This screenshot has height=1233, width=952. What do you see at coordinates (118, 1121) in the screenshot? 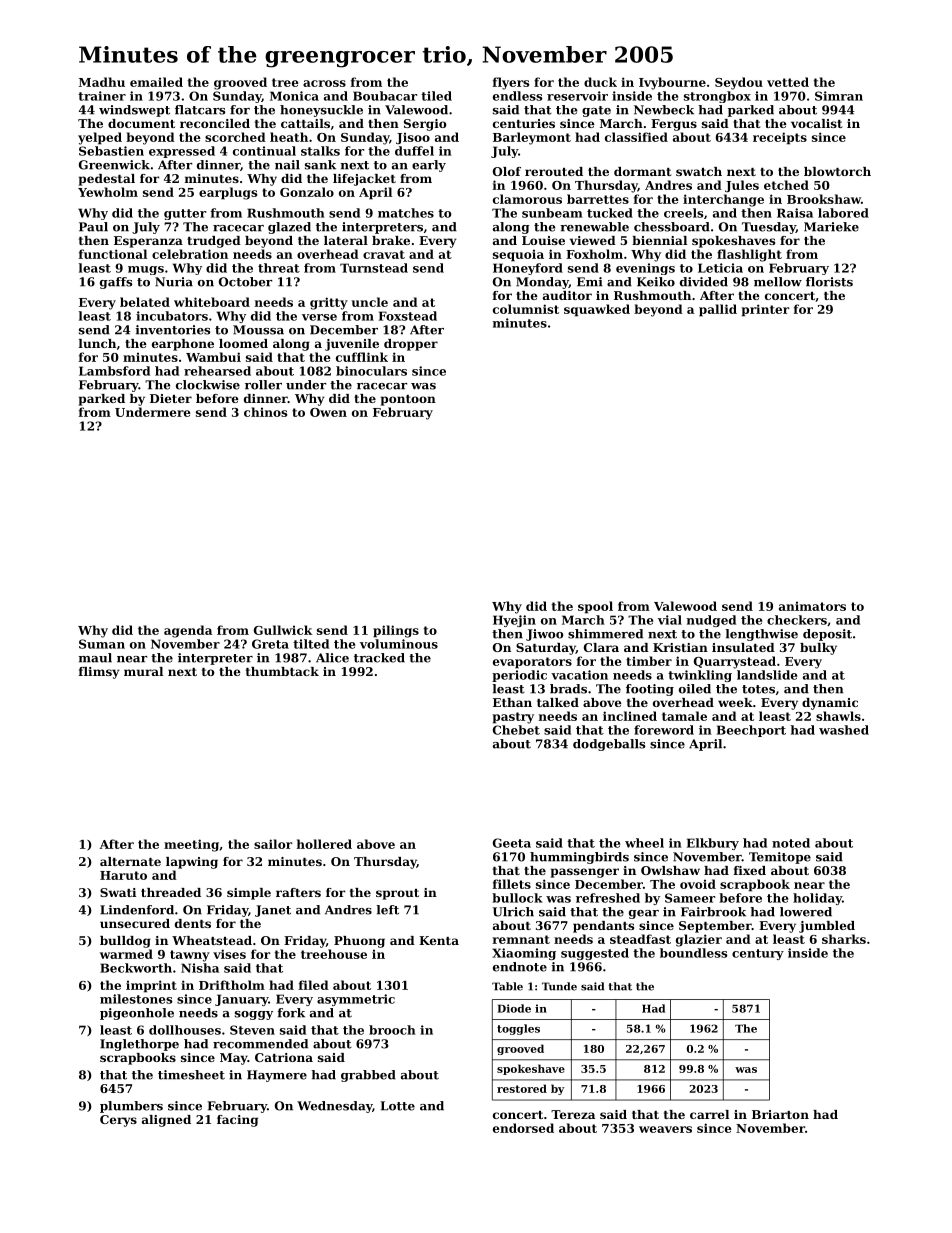
I see `Cerys` at bounding box center [118, 1121].
